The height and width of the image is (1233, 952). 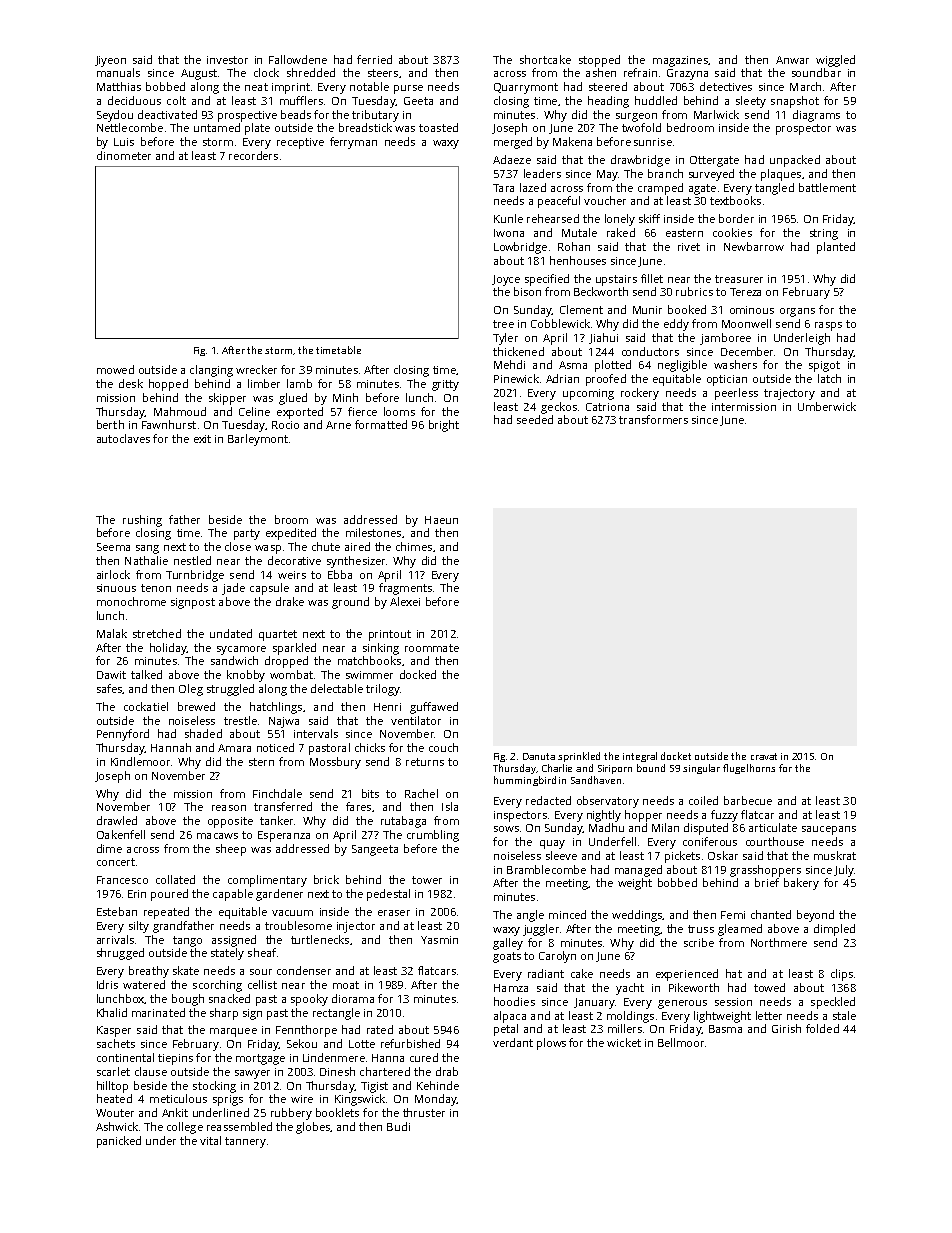 What do you see at coordinates (383, 73) in the image?
I see `steers` at bounding box center [383, 73].
